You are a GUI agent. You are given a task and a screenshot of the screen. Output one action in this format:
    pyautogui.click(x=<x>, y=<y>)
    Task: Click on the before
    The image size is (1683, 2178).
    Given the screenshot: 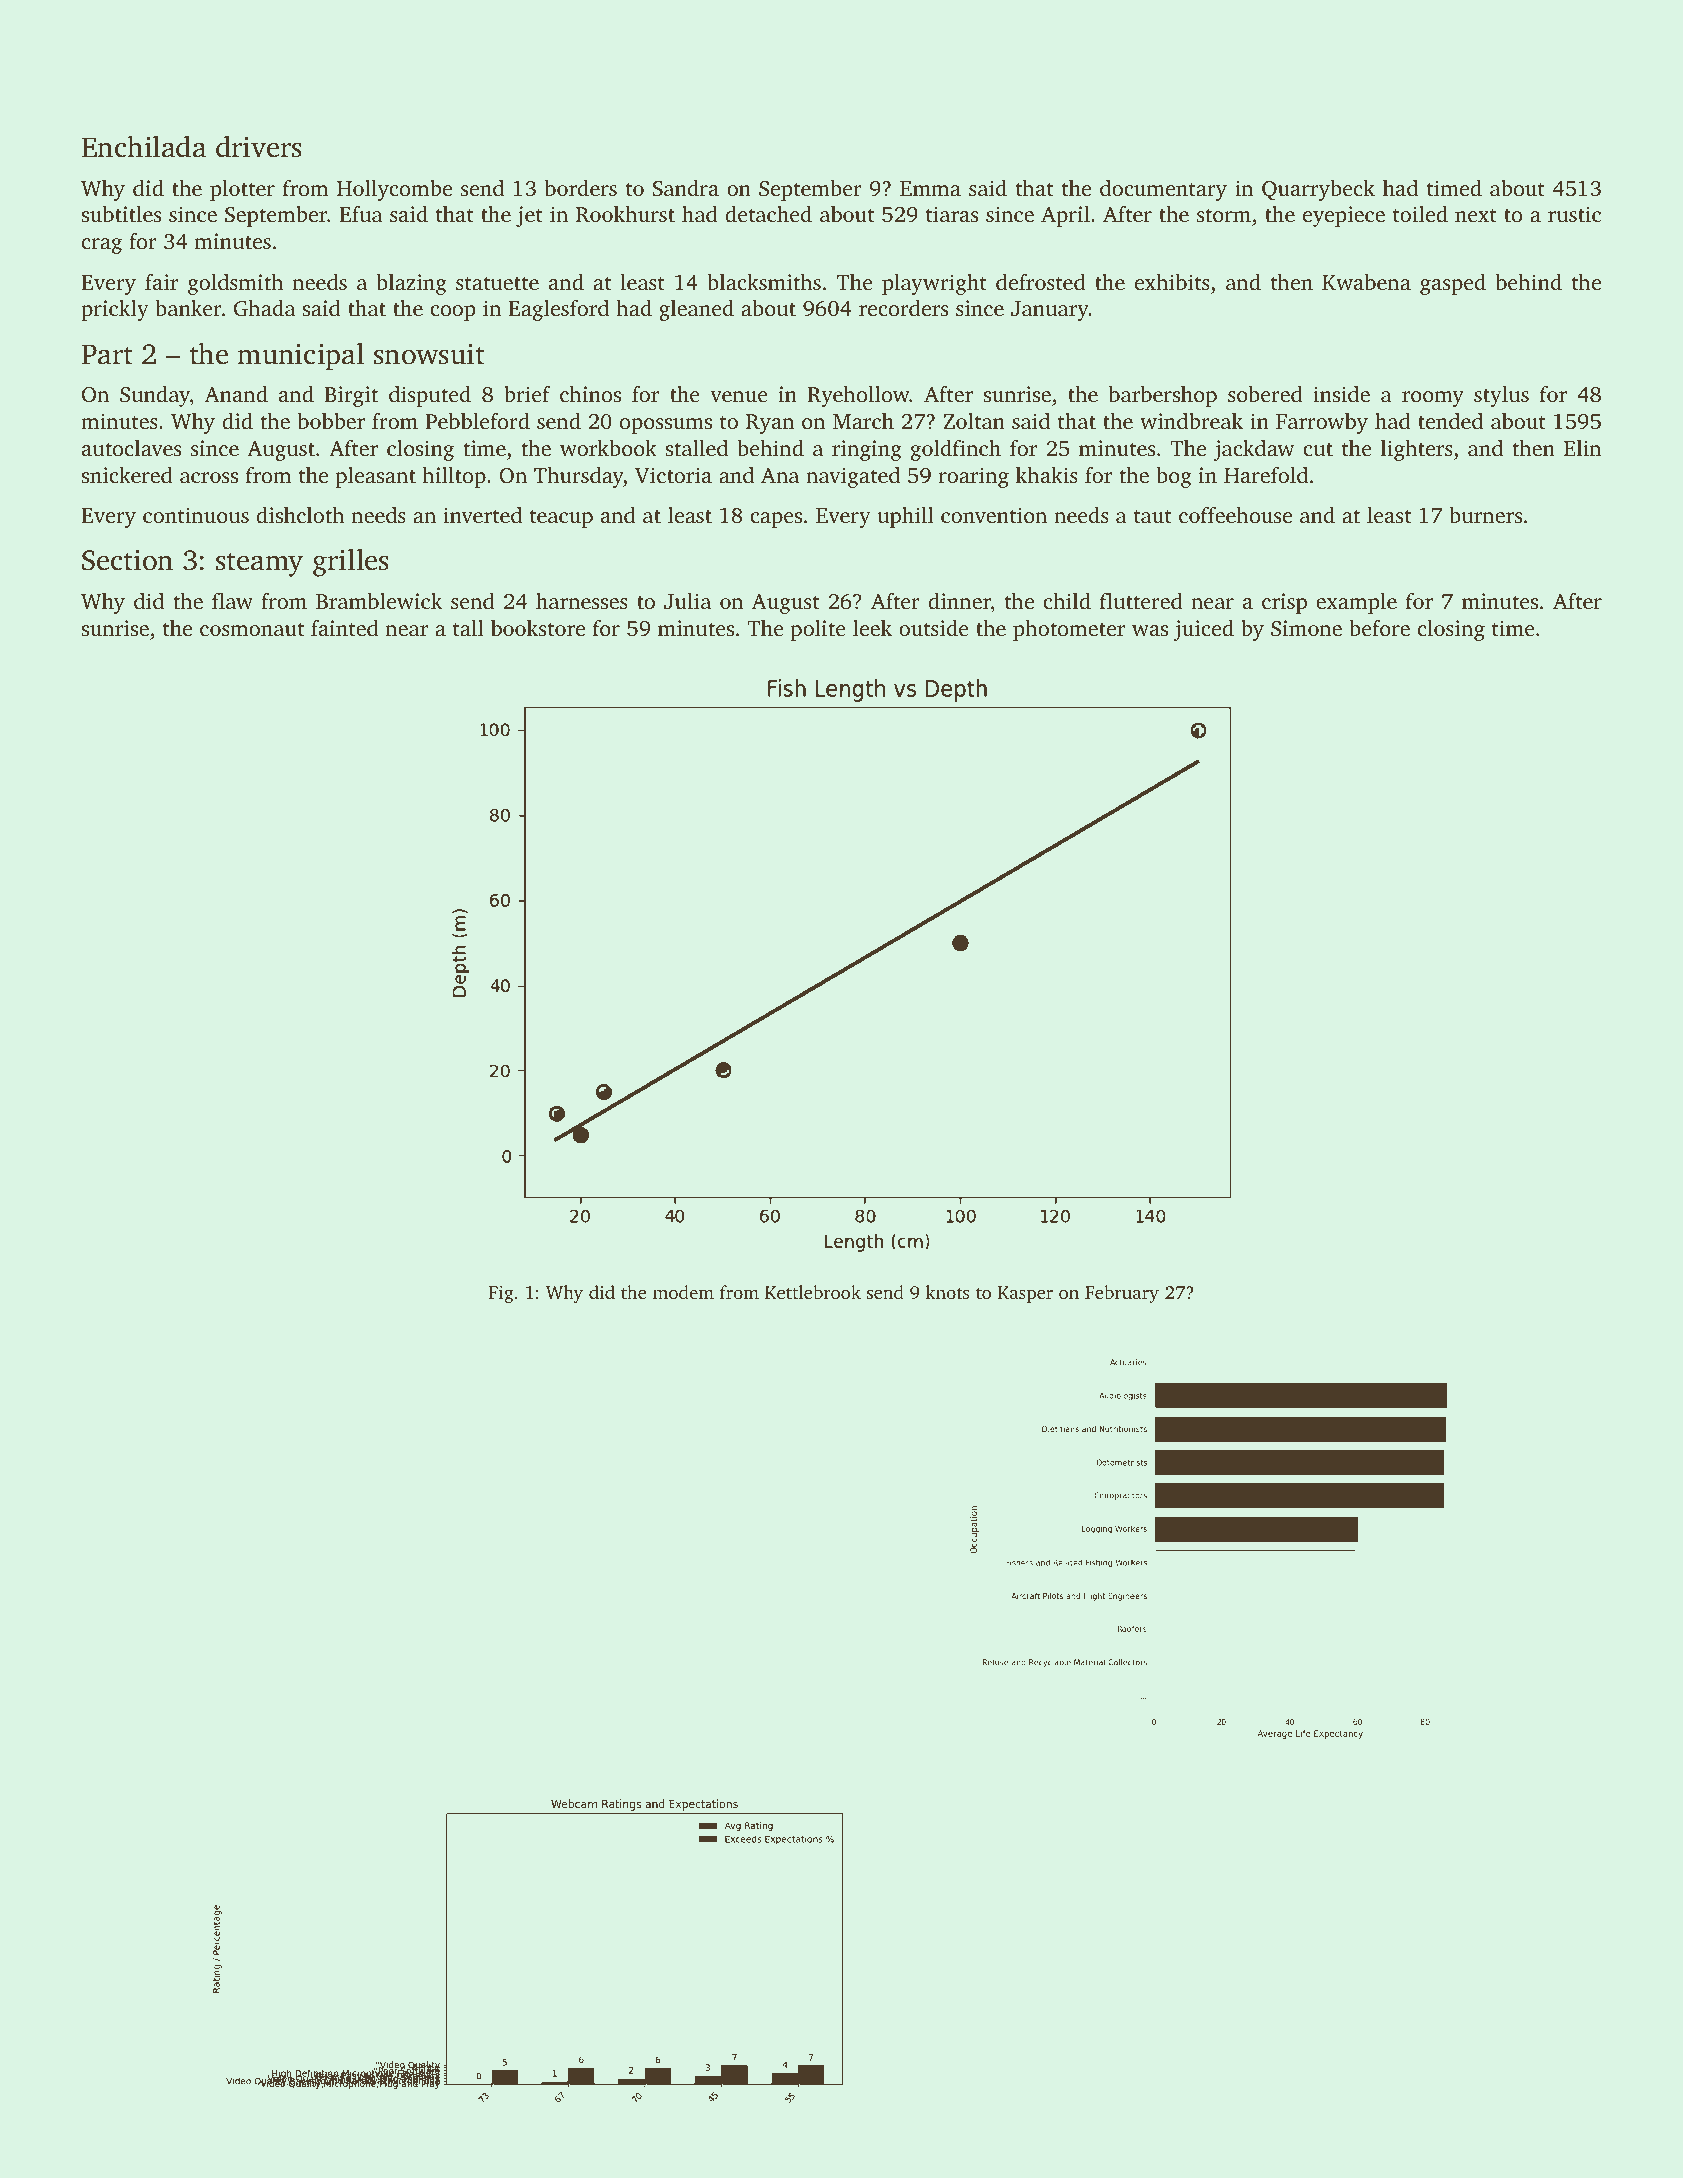 What is the action you would take?
    pyautogui.click(x=1379, y=628)
